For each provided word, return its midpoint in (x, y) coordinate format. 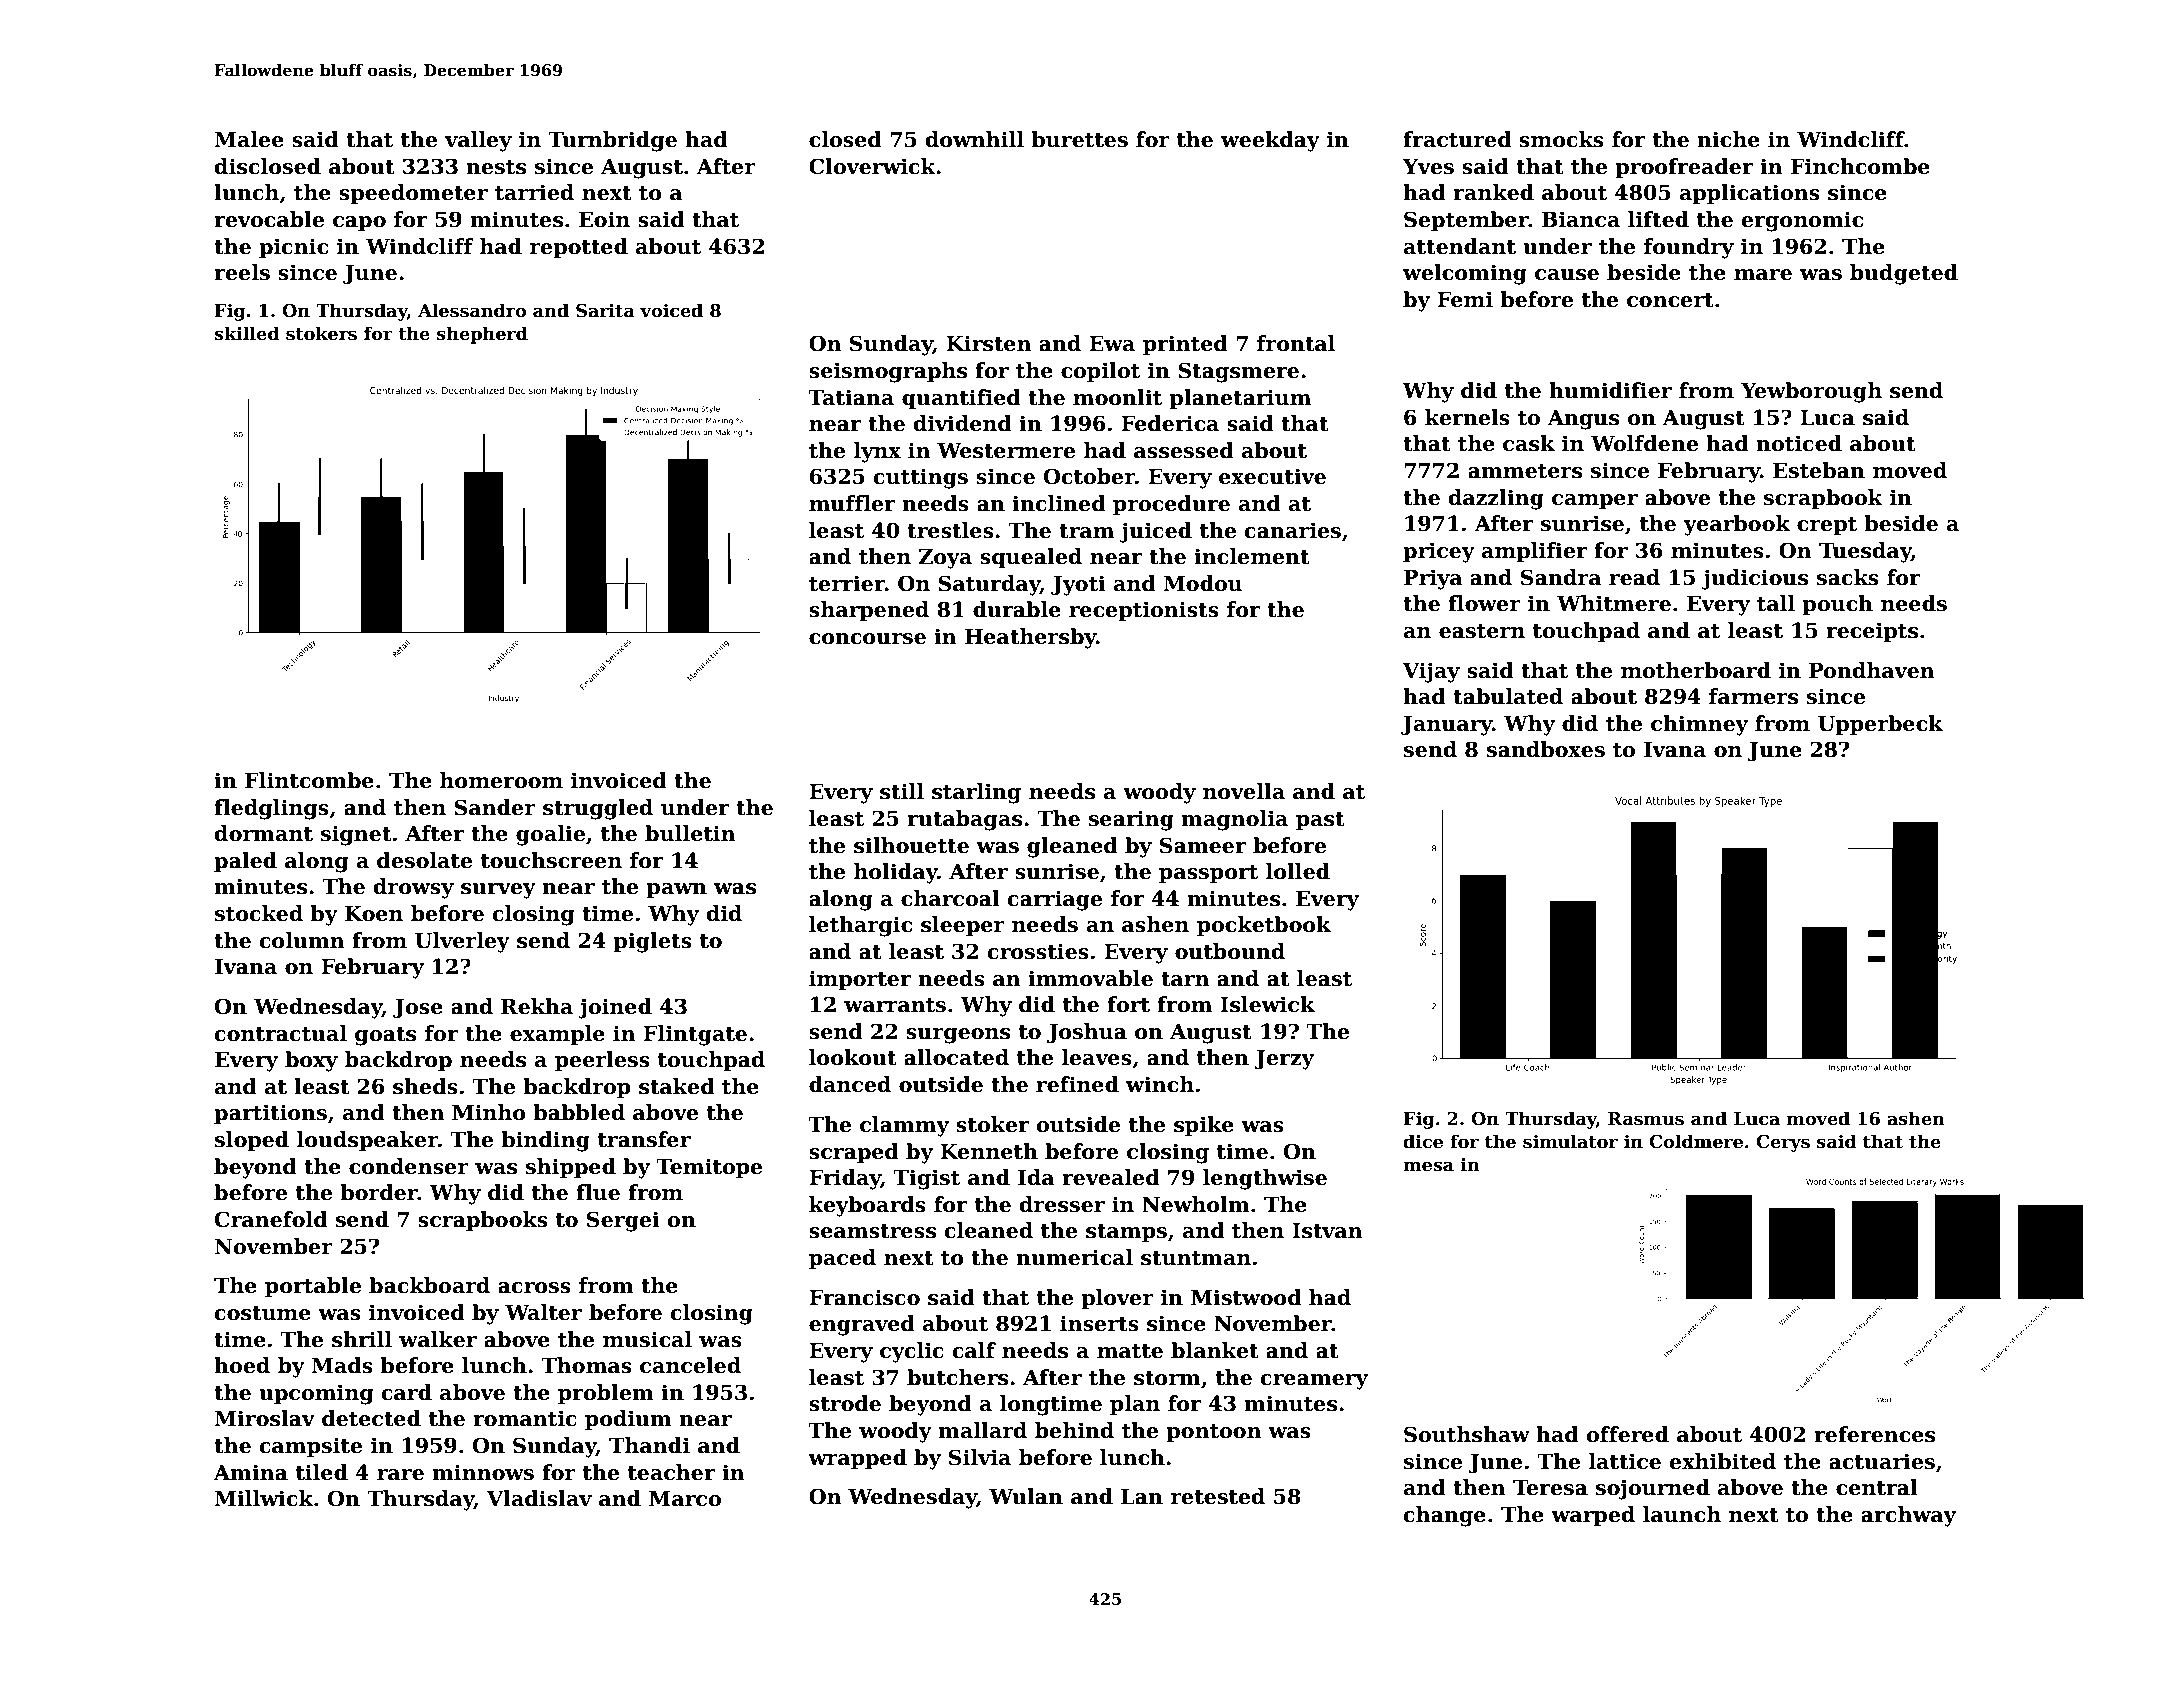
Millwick (264, 1498)
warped (1593, 1516)
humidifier (1610, 390)
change (1445, 1516)
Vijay (1431, 672)
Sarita (605, 311)
